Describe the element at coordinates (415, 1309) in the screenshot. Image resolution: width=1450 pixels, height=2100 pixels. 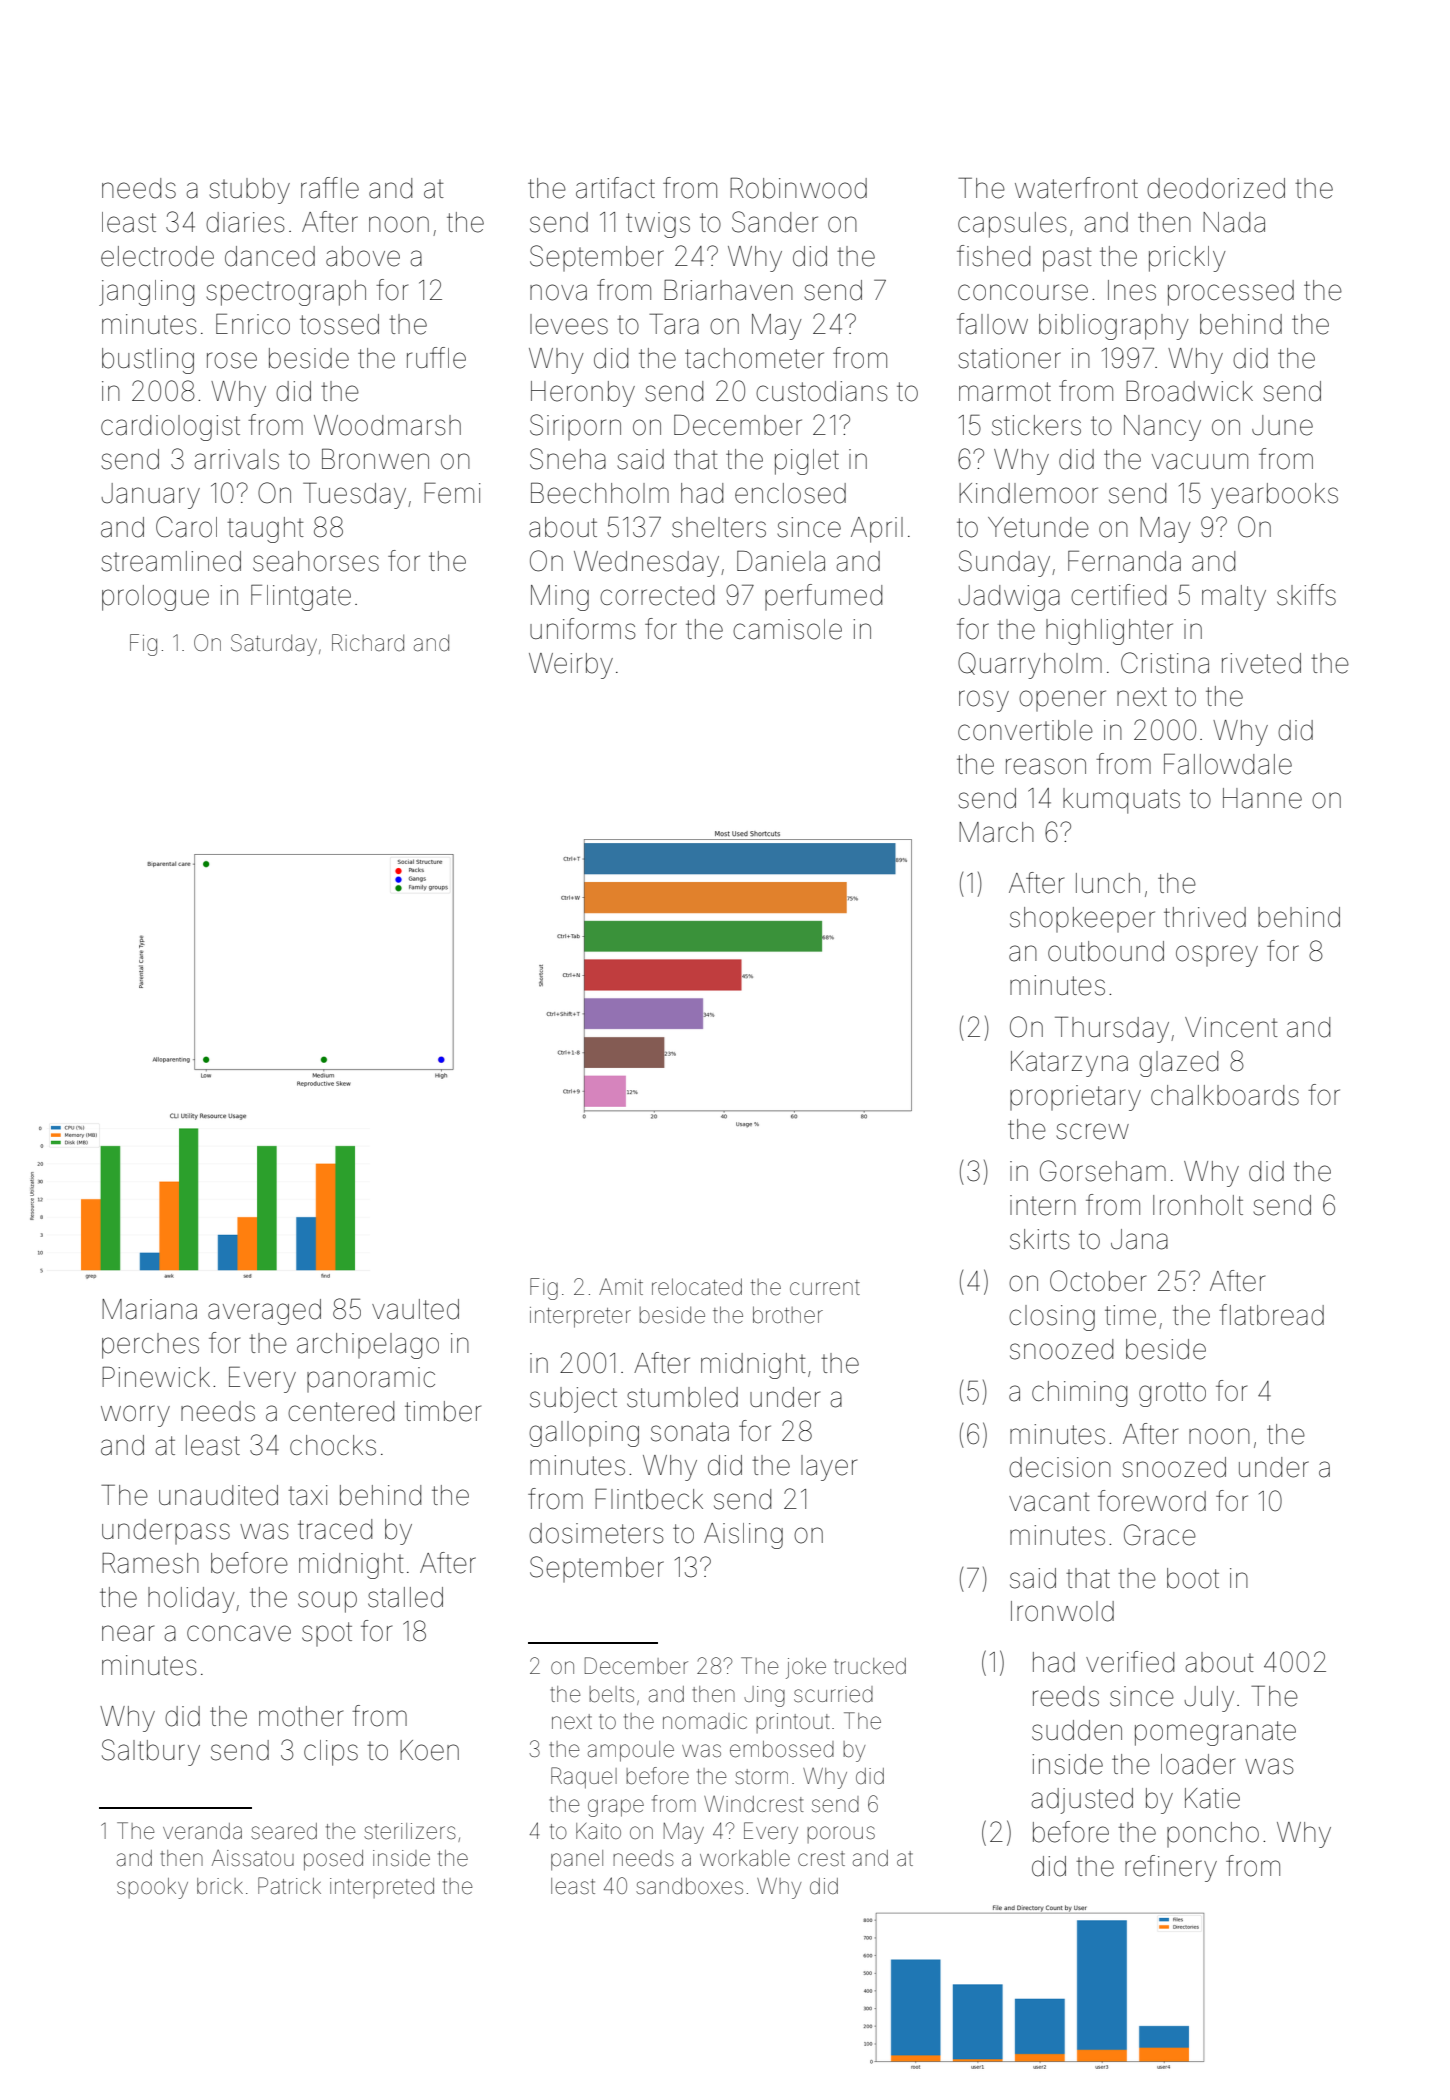
I see `vaulted` at that location.
